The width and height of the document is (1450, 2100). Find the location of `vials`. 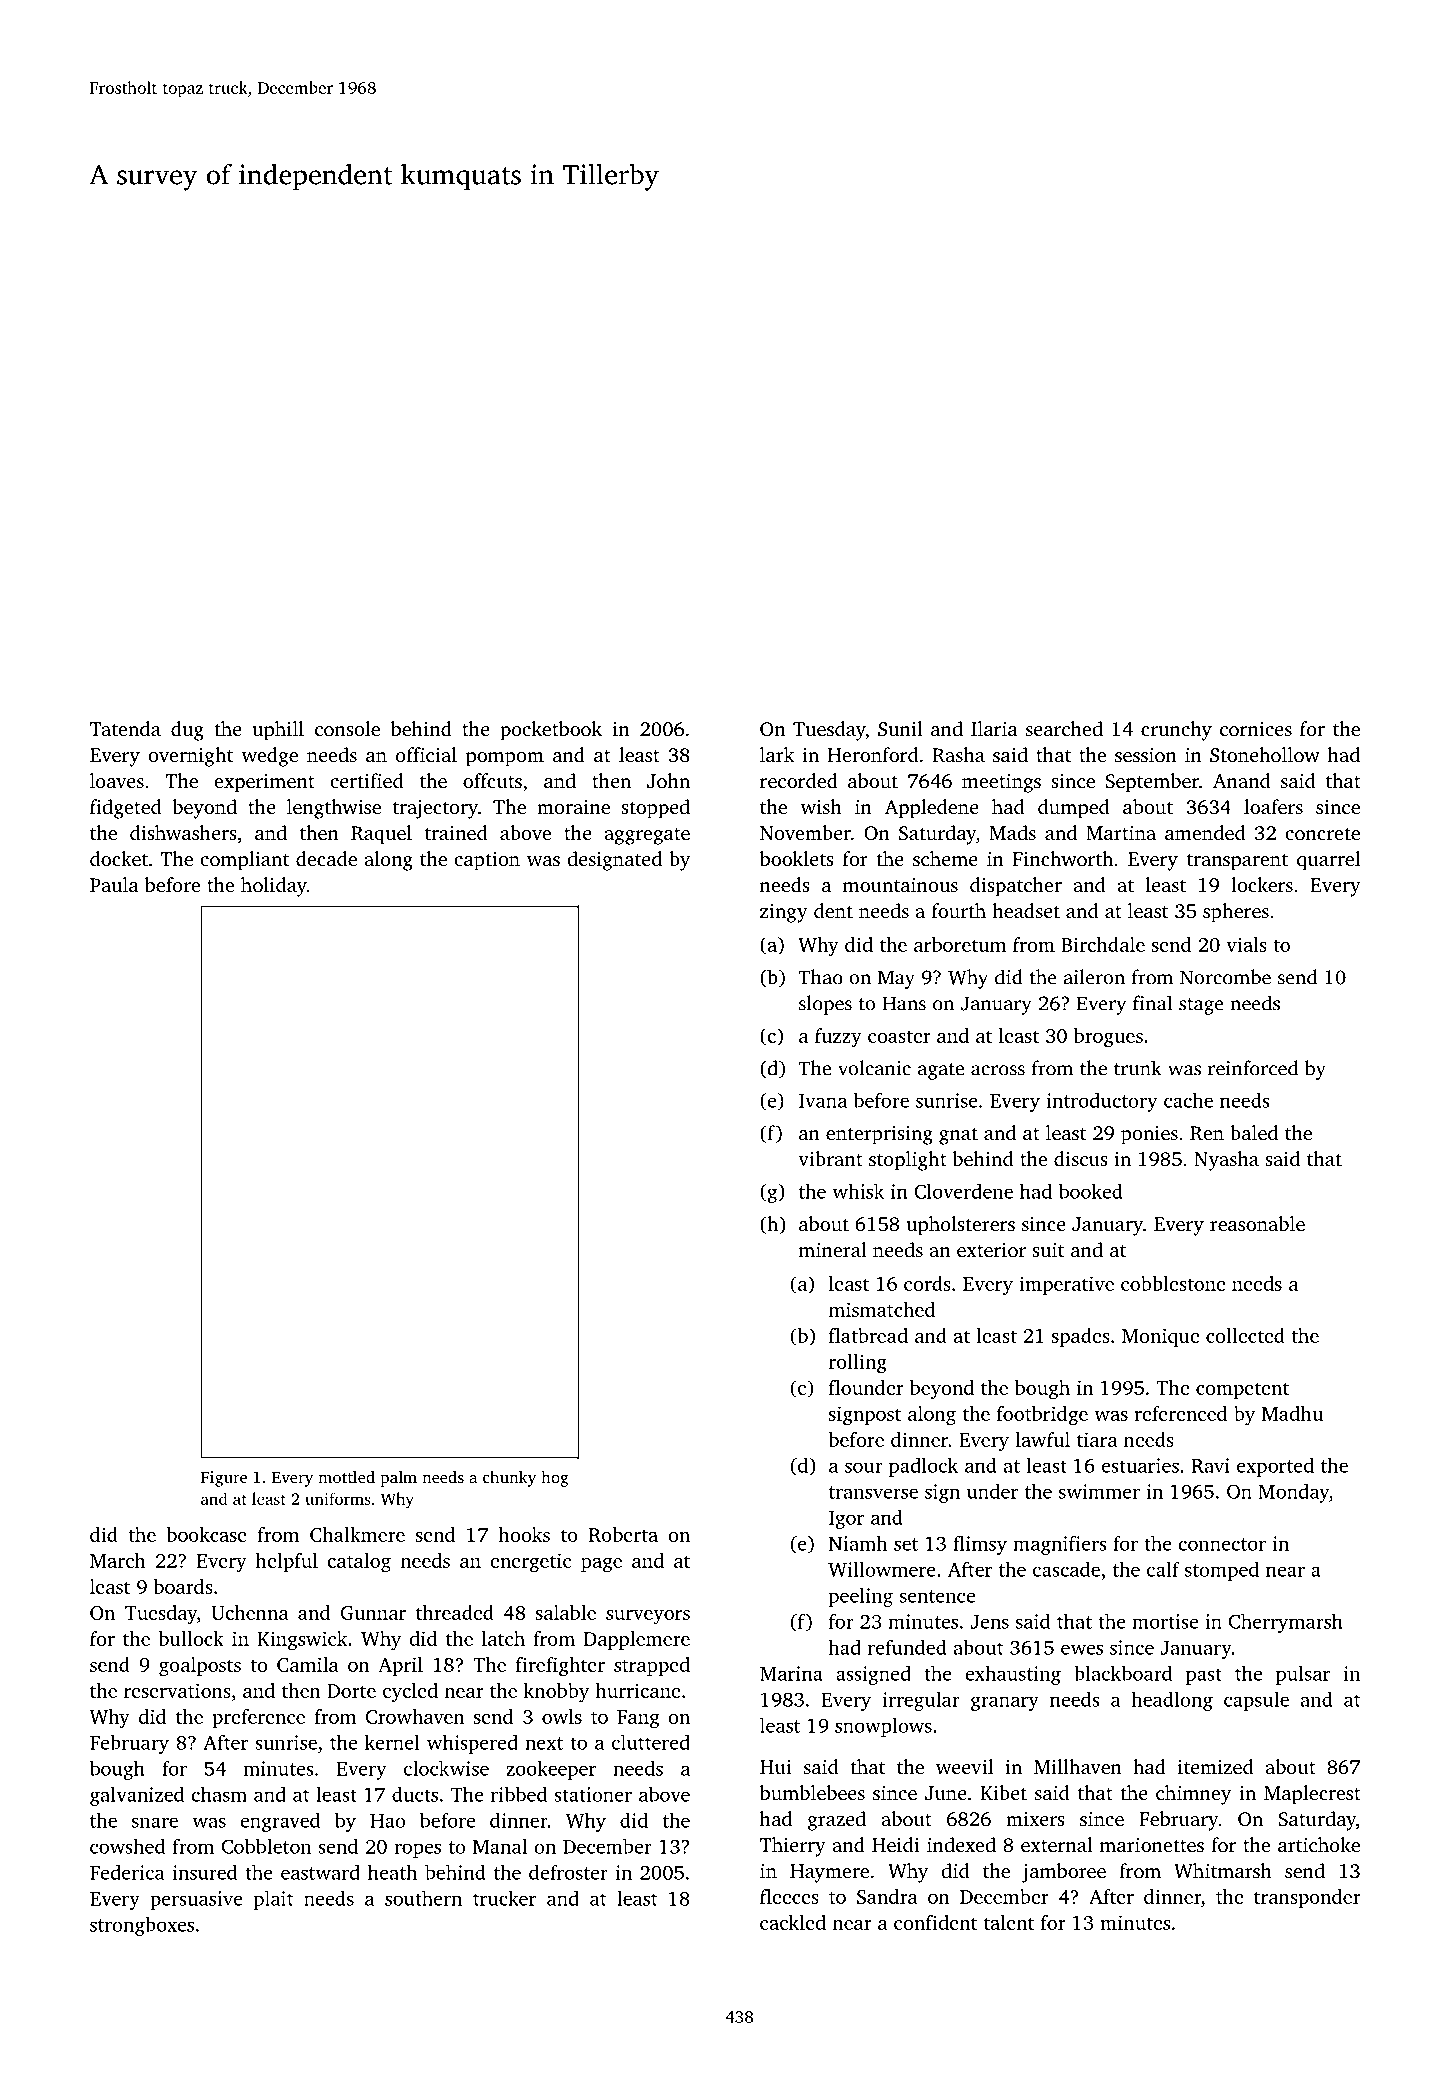

vials is located at coordinates (1246, 944).
